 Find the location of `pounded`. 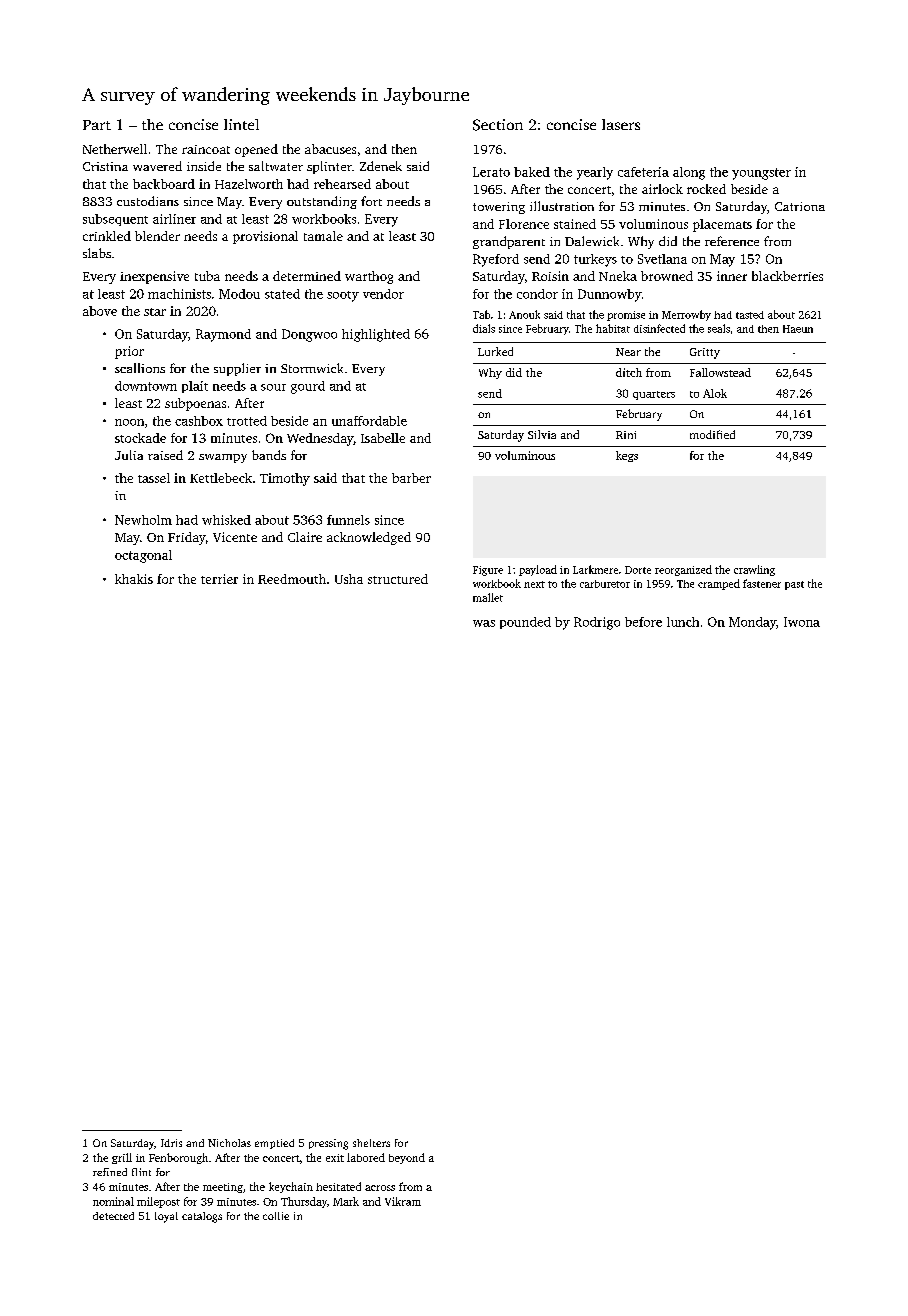

pounded is located at coordinates (525, 623).
